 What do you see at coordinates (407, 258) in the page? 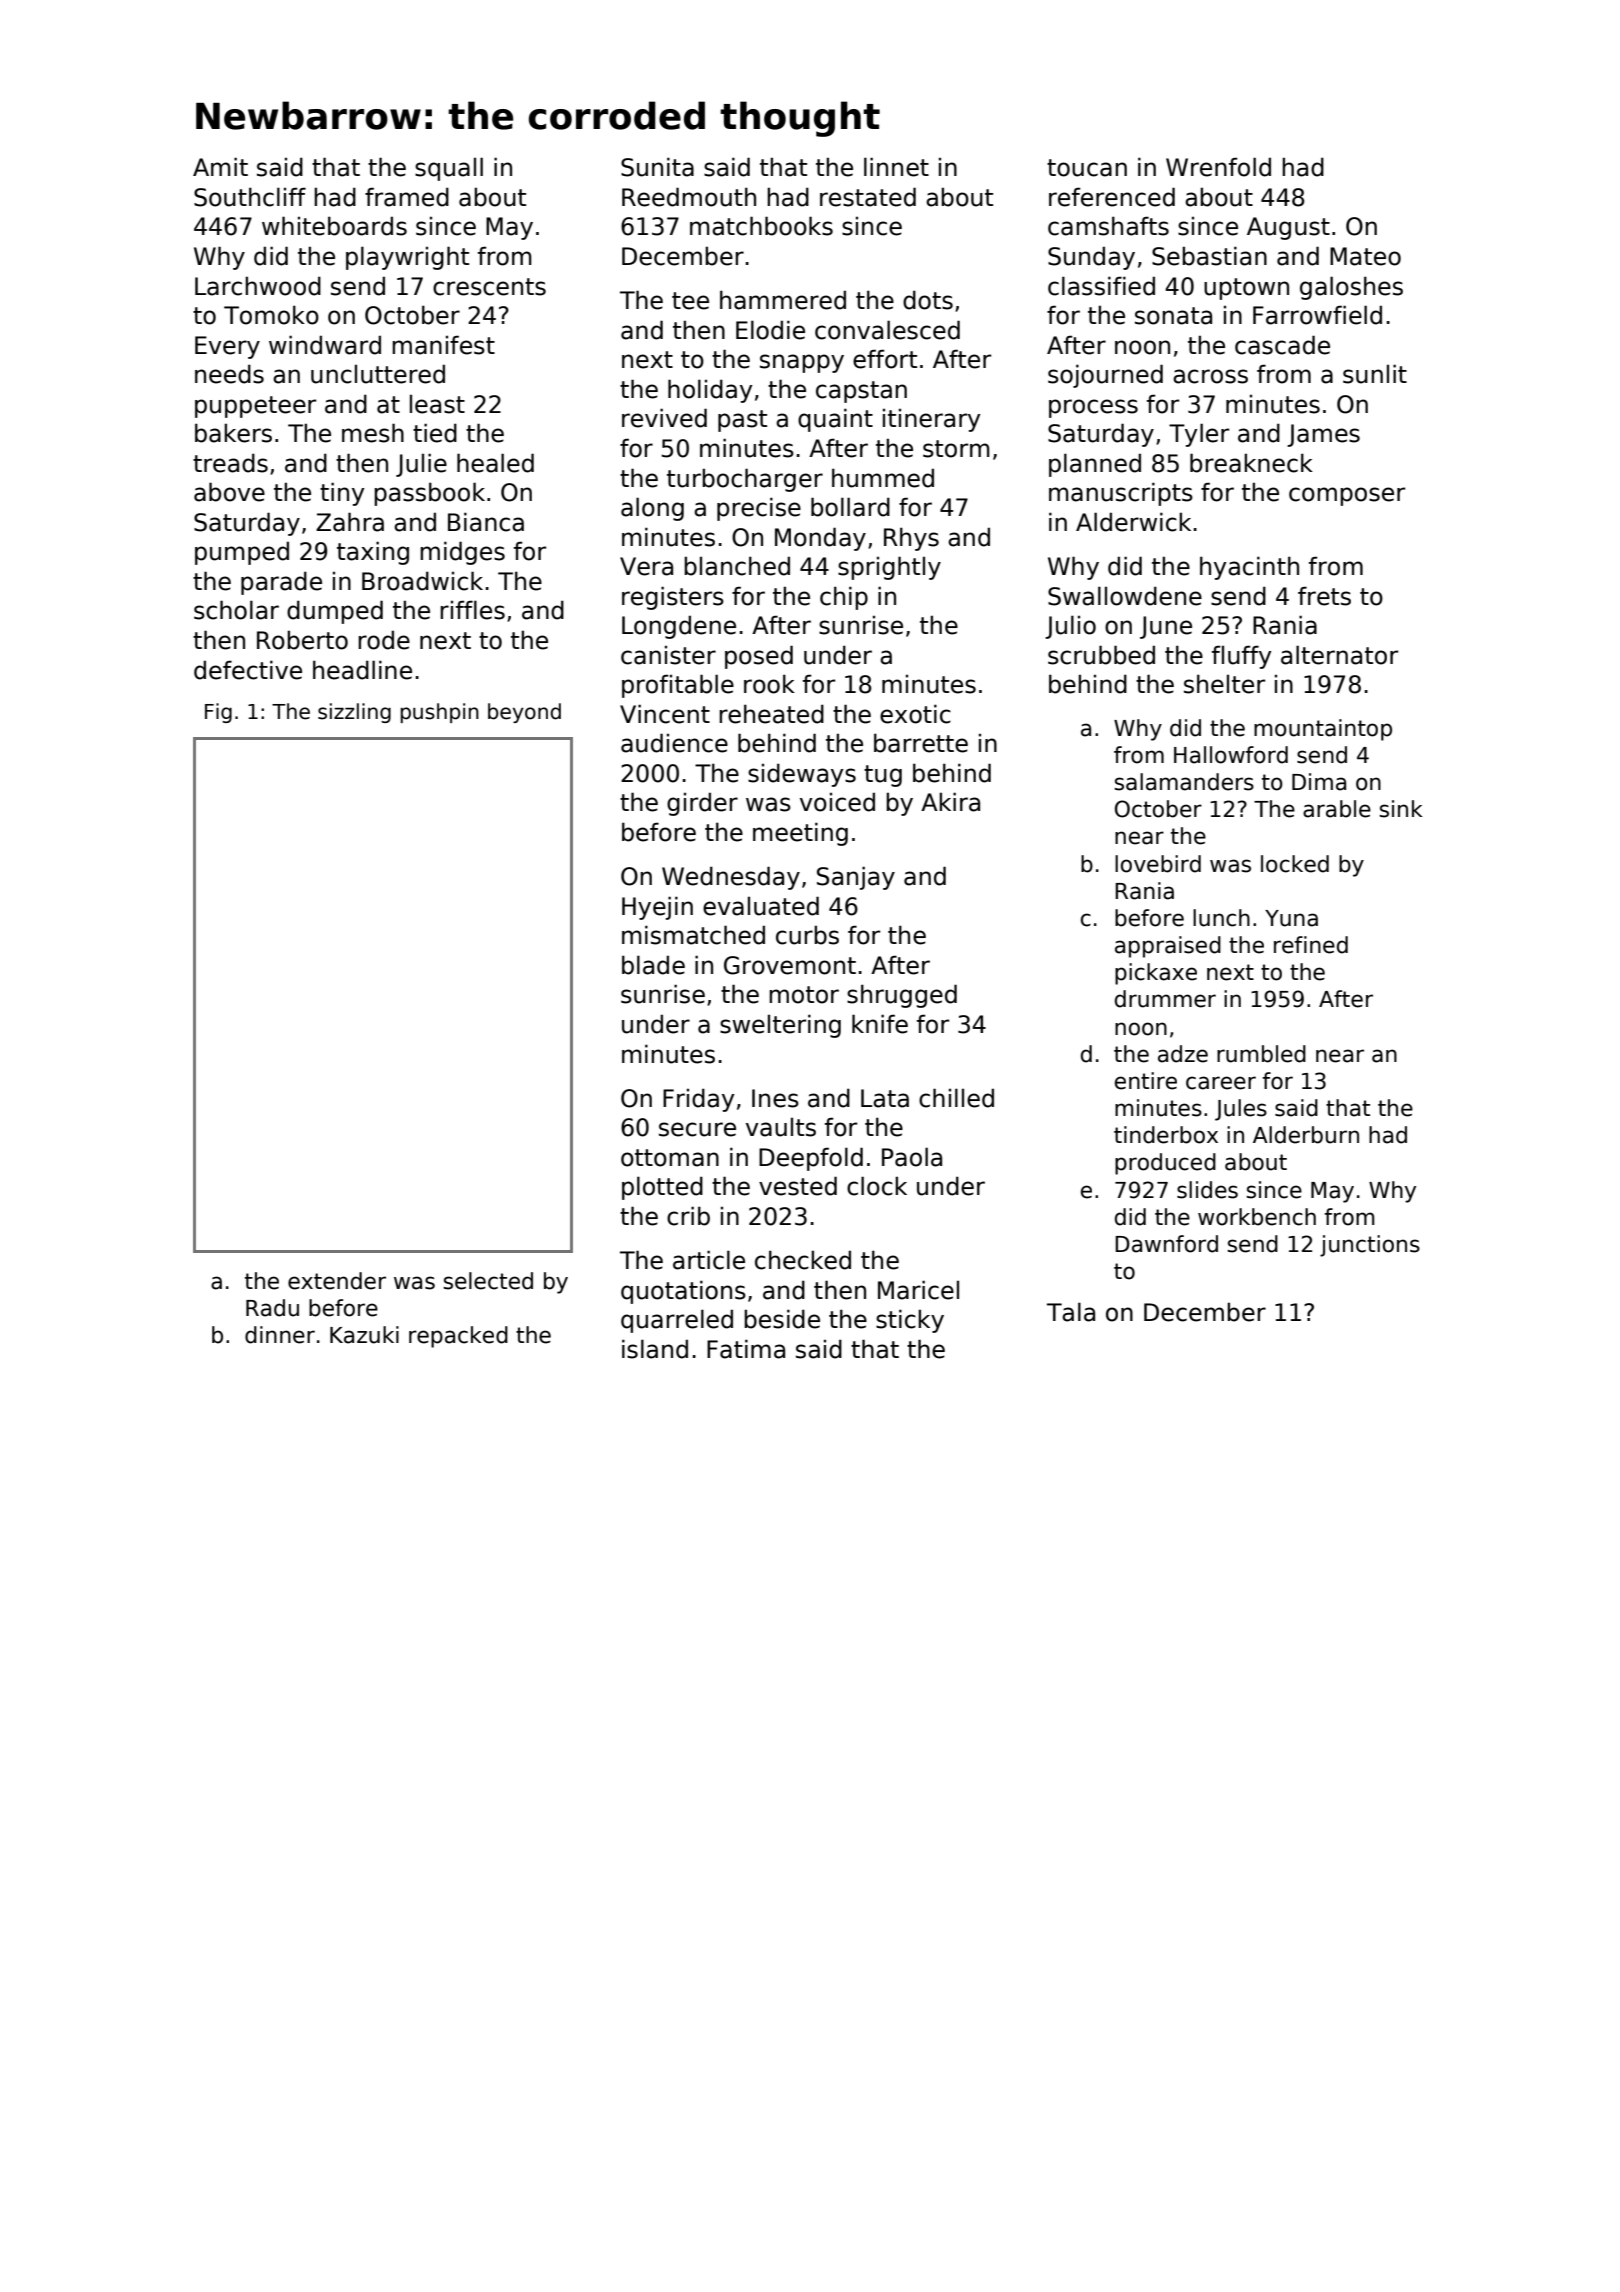
I see `playwright` at bounding box center [407, 258].
